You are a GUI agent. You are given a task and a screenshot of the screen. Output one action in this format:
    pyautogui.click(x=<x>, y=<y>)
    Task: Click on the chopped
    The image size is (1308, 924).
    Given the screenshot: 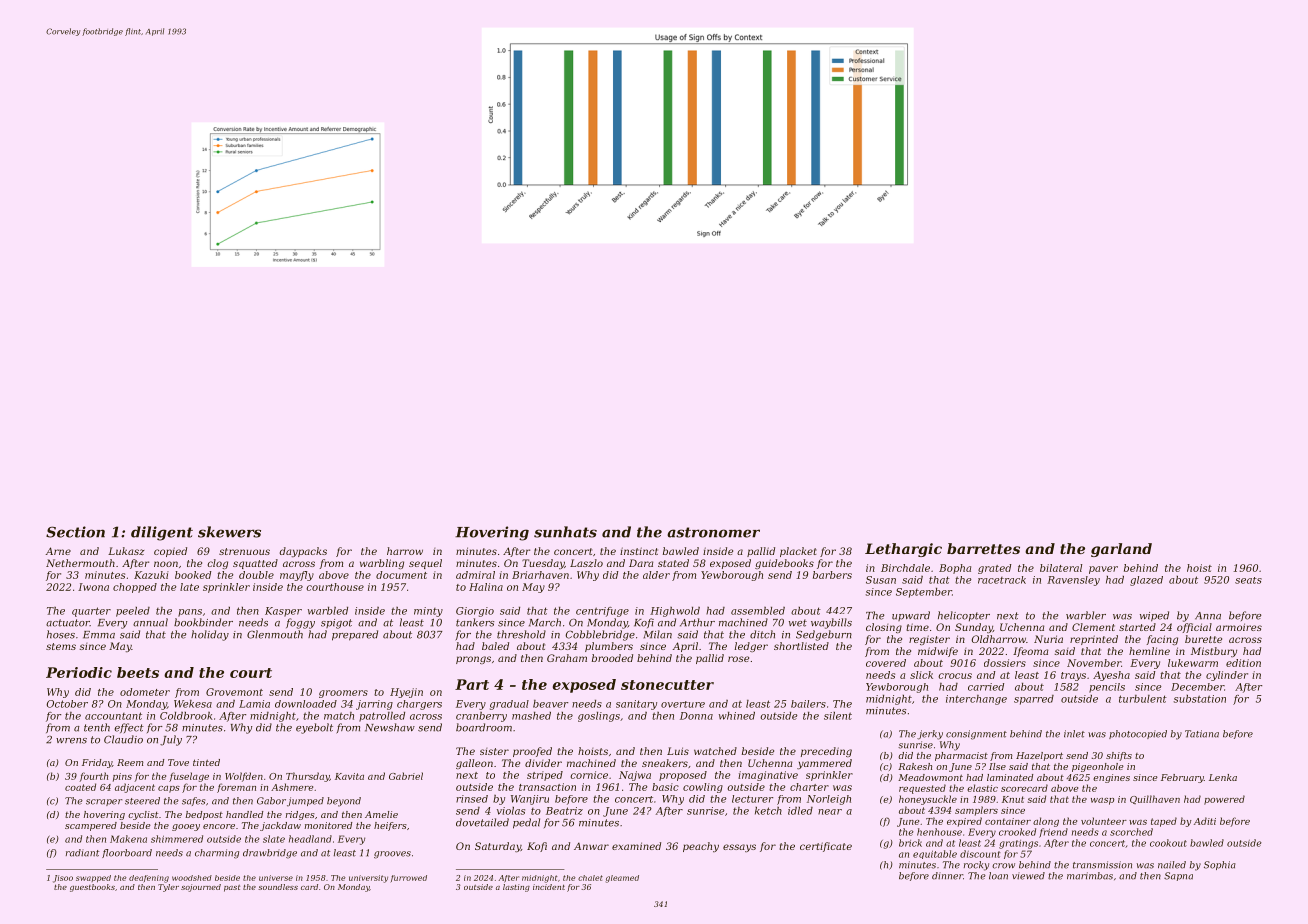 What is the action you would take?
    pyautogui.click(x=135, y=588)
